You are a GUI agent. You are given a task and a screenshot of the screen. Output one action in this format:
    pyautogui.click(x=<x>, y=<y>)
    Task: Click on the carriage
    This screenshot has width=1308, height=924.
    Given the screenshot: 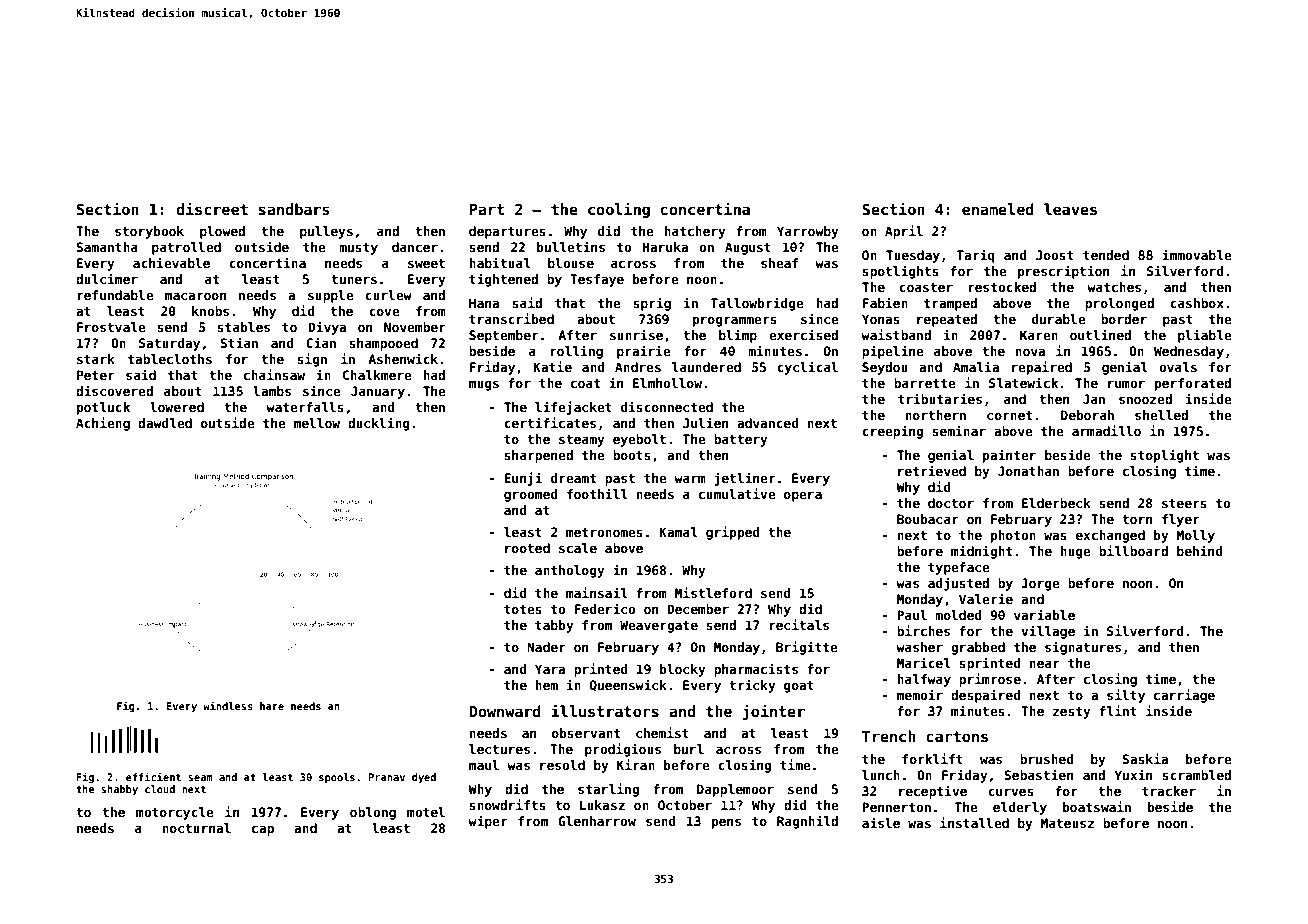 What is the action you would take?
    pyautogui.click(x=1184, y=696)
